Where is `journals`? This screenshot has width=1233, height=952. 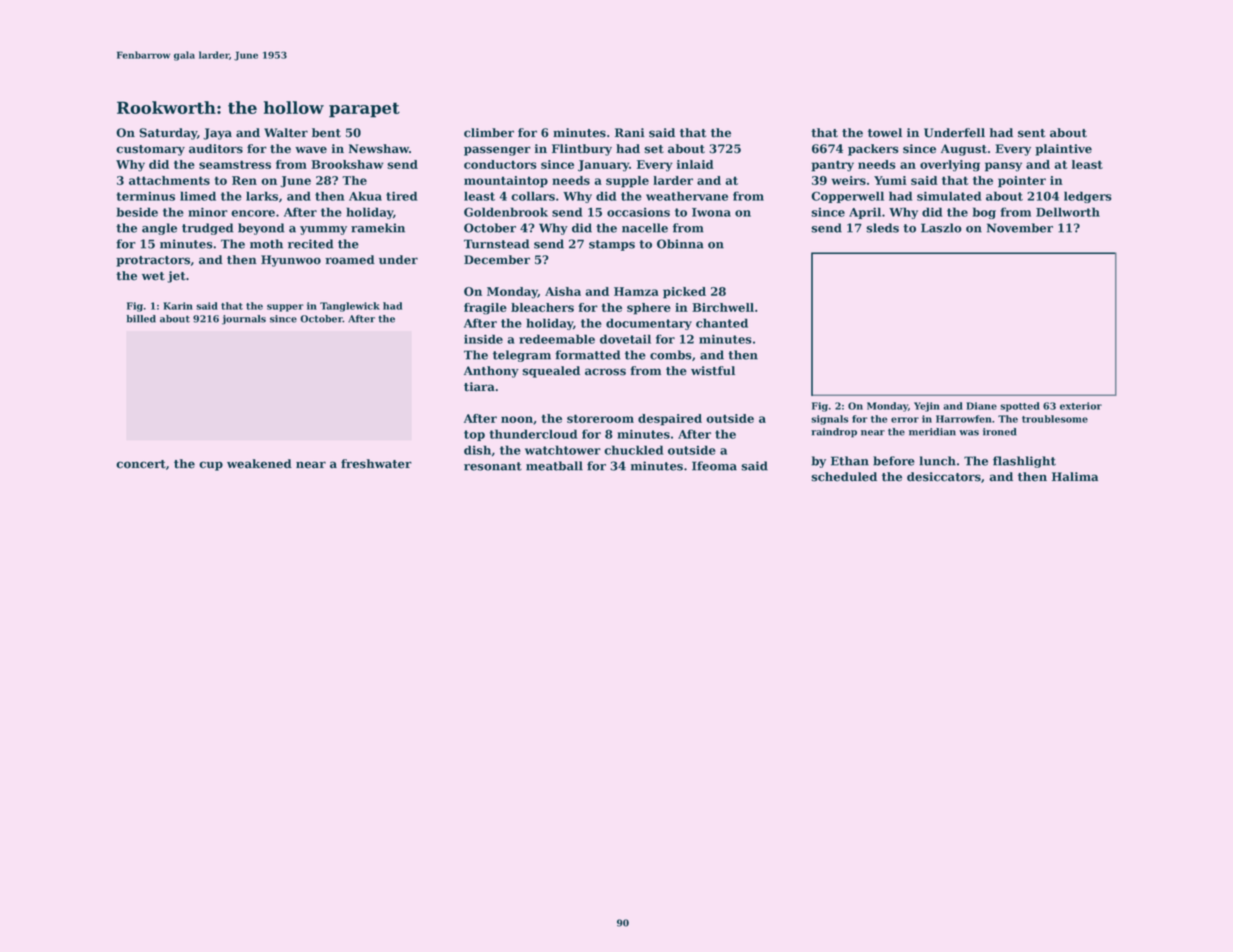
journals is located at coordinates (244, 320).
